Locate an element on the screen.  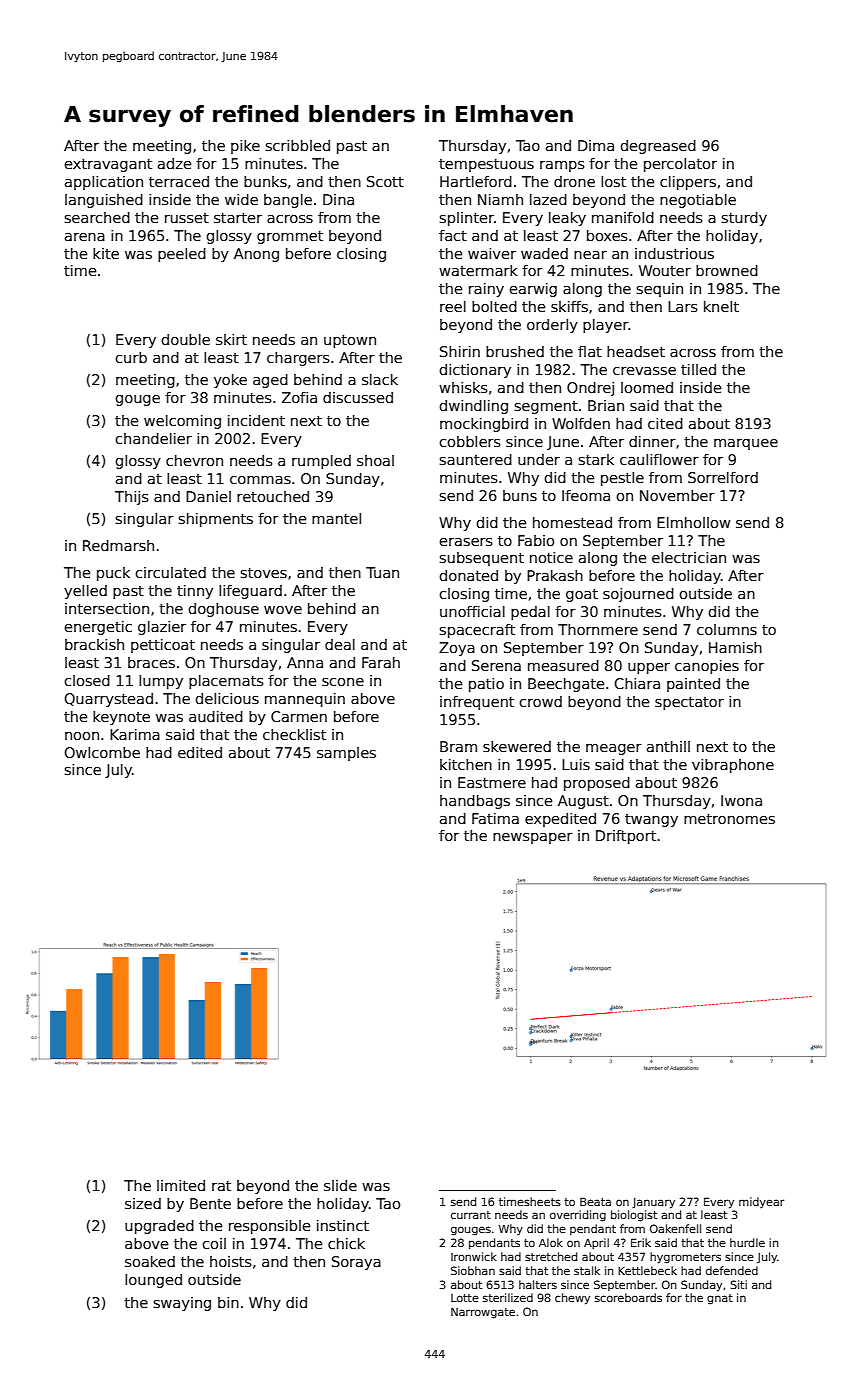
bin is located at coordinates (228, 1302).
